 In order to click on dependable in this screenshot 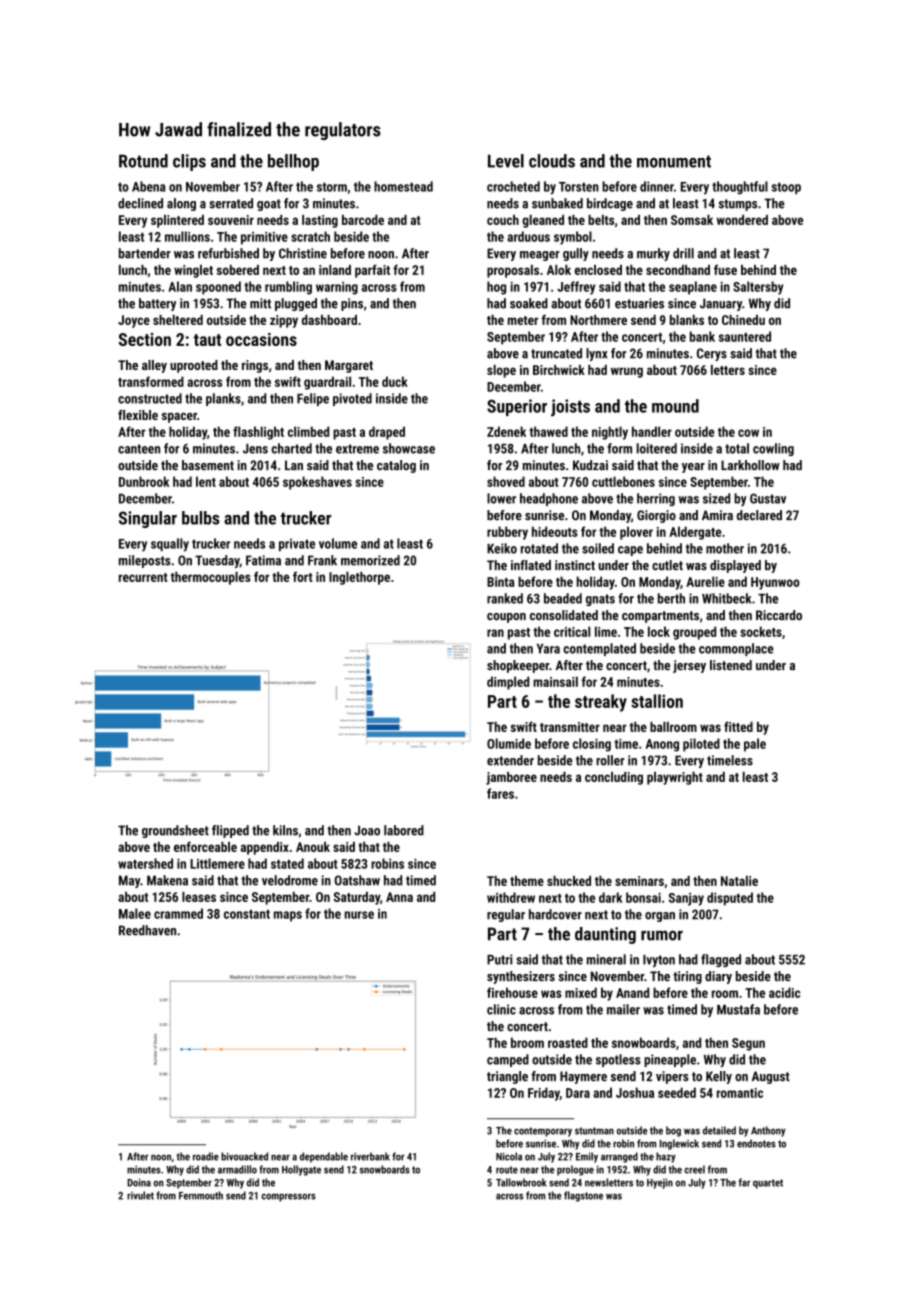, I will do `click(324, 1157)`.
